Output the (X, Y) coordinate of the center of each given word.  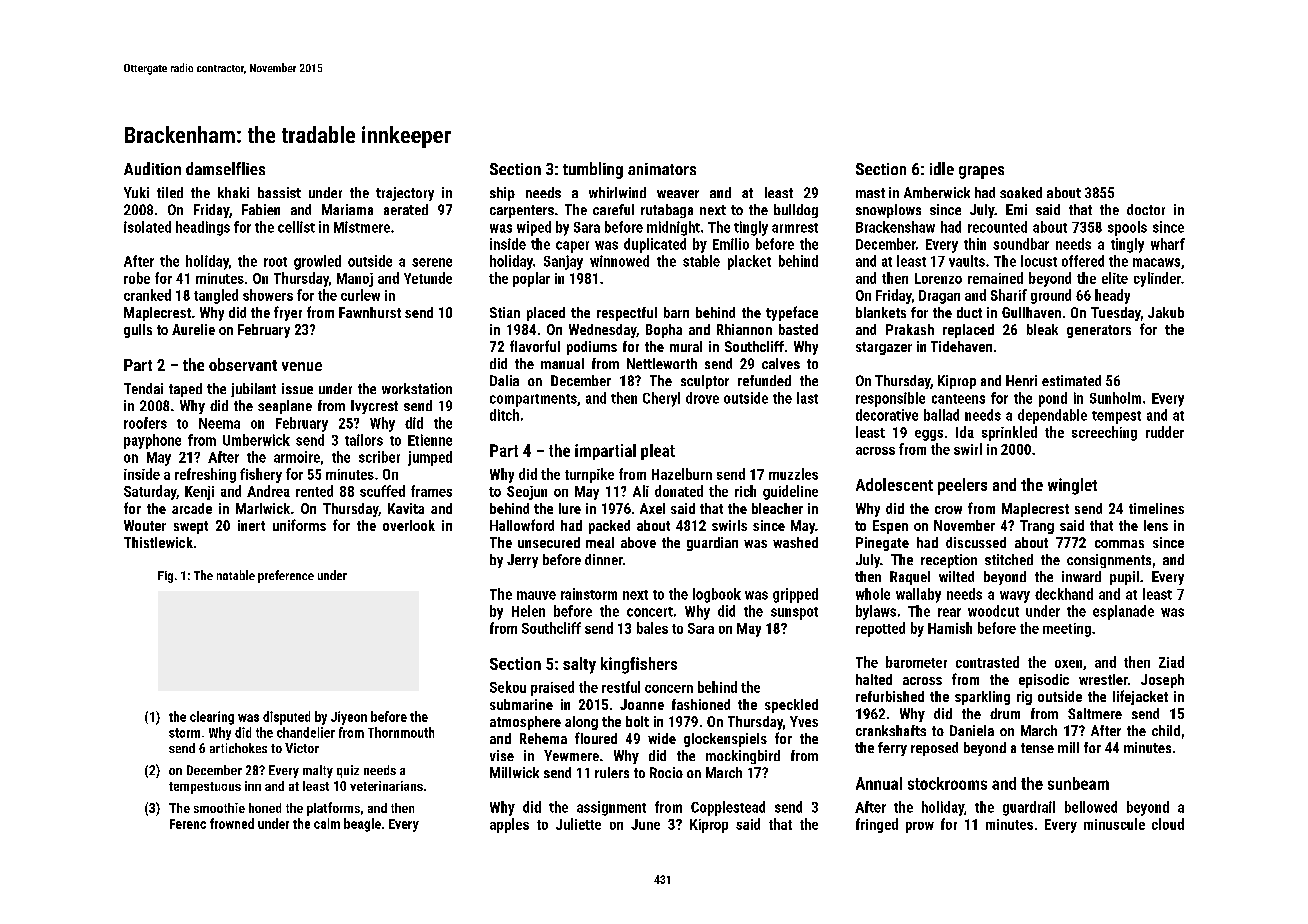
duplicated (655, 245)
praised (552, 688)
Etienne (430, 440)
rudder (1165, 432)
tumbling (593, 170)
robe (137, 278)
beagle (362, 825)
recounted (997, 227)
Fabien (261, 209)
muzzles (793, 474)
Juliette (578, 824)
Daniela (972, 730)
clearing (212, 718)
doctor (1146, 209)
